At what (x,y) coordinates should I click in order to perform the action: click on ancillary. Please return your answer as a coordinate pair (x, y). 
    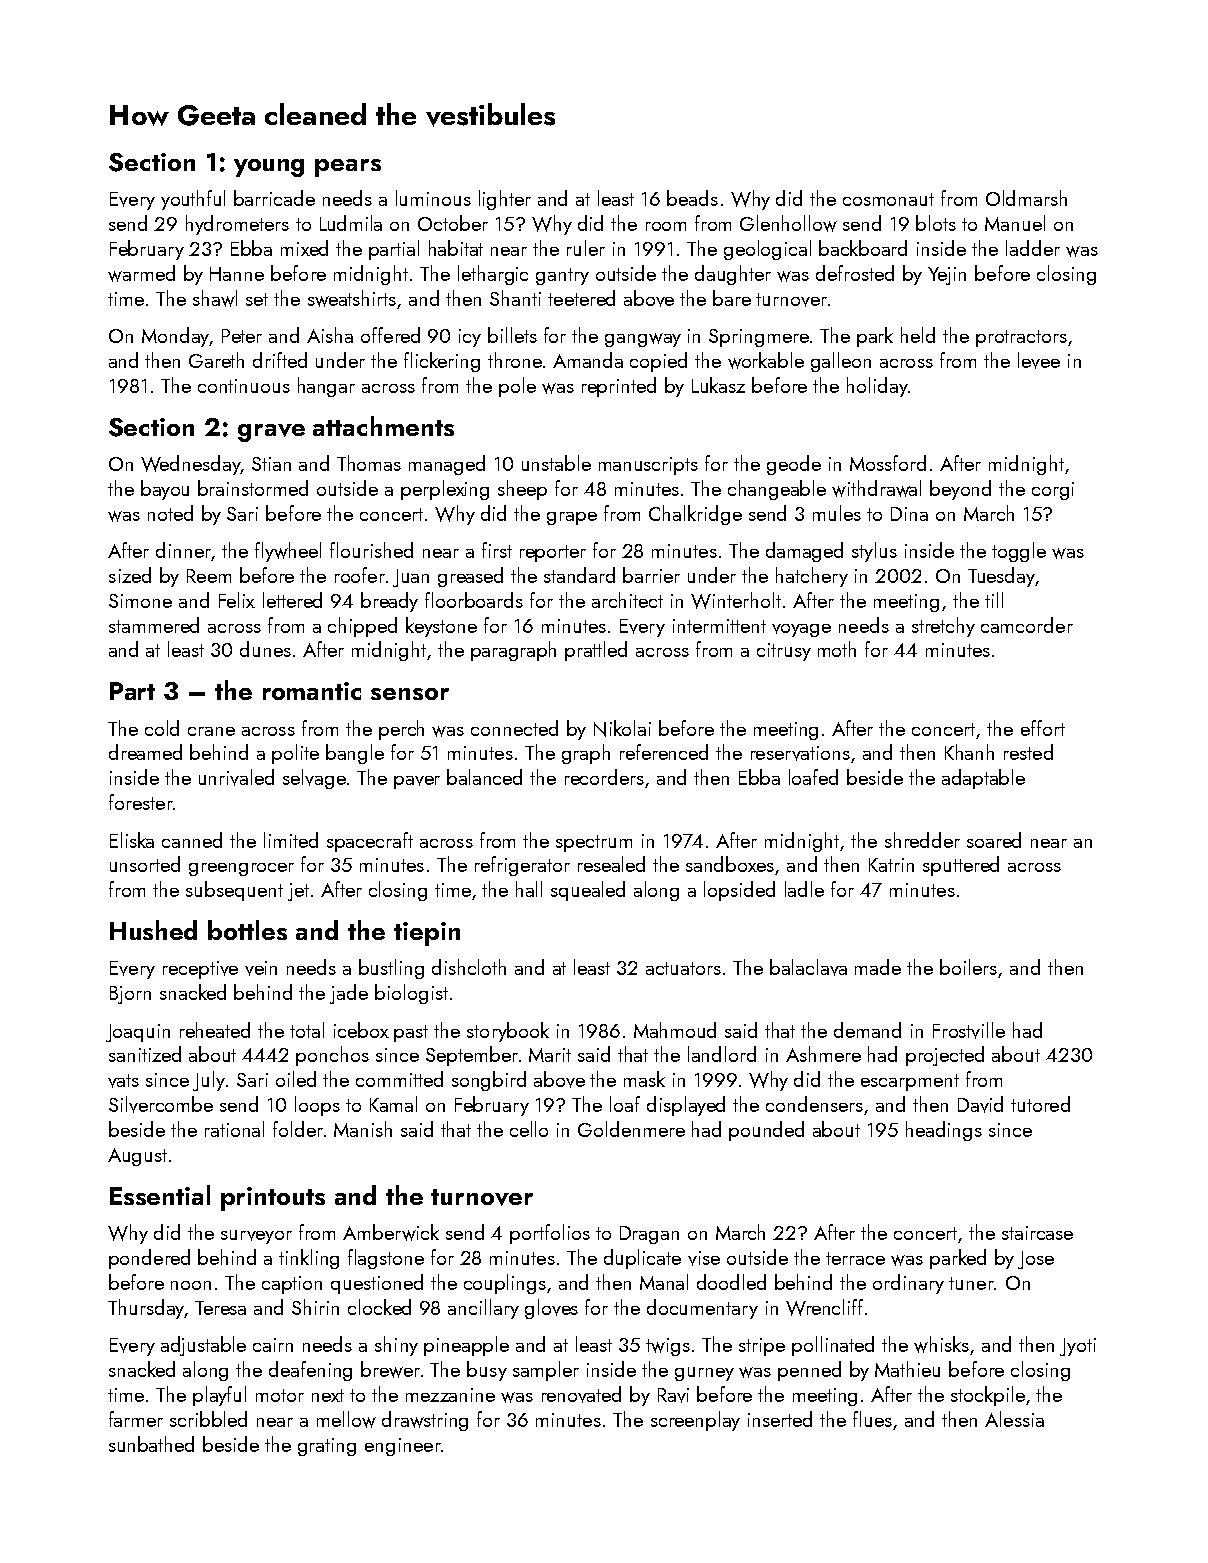
    Looking at the image, I should click on (483, 1309).
